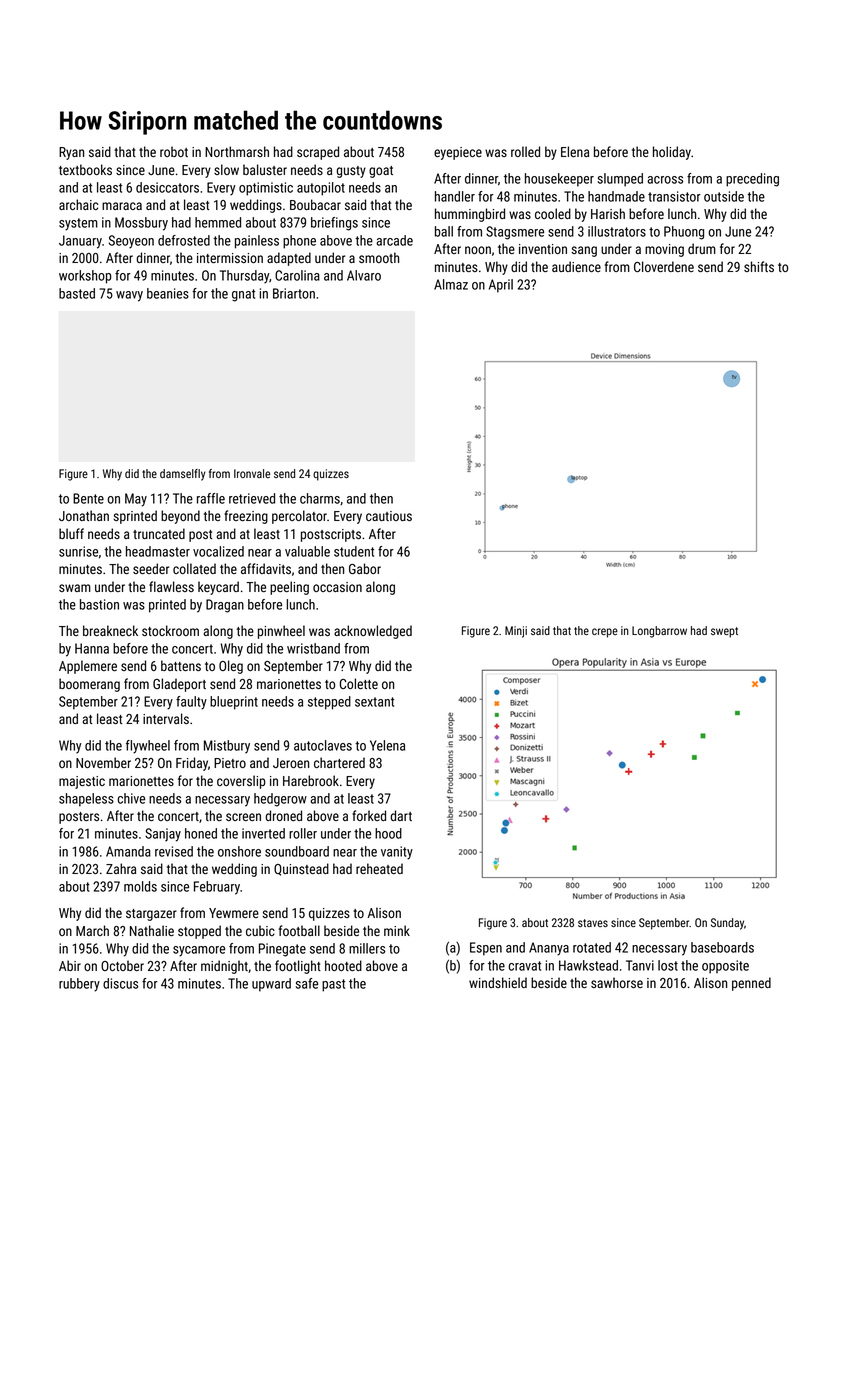 This page has width=849, height=1400. Describe the element at coordinates (70, 965) in the page. I see `Abir` at that location.
